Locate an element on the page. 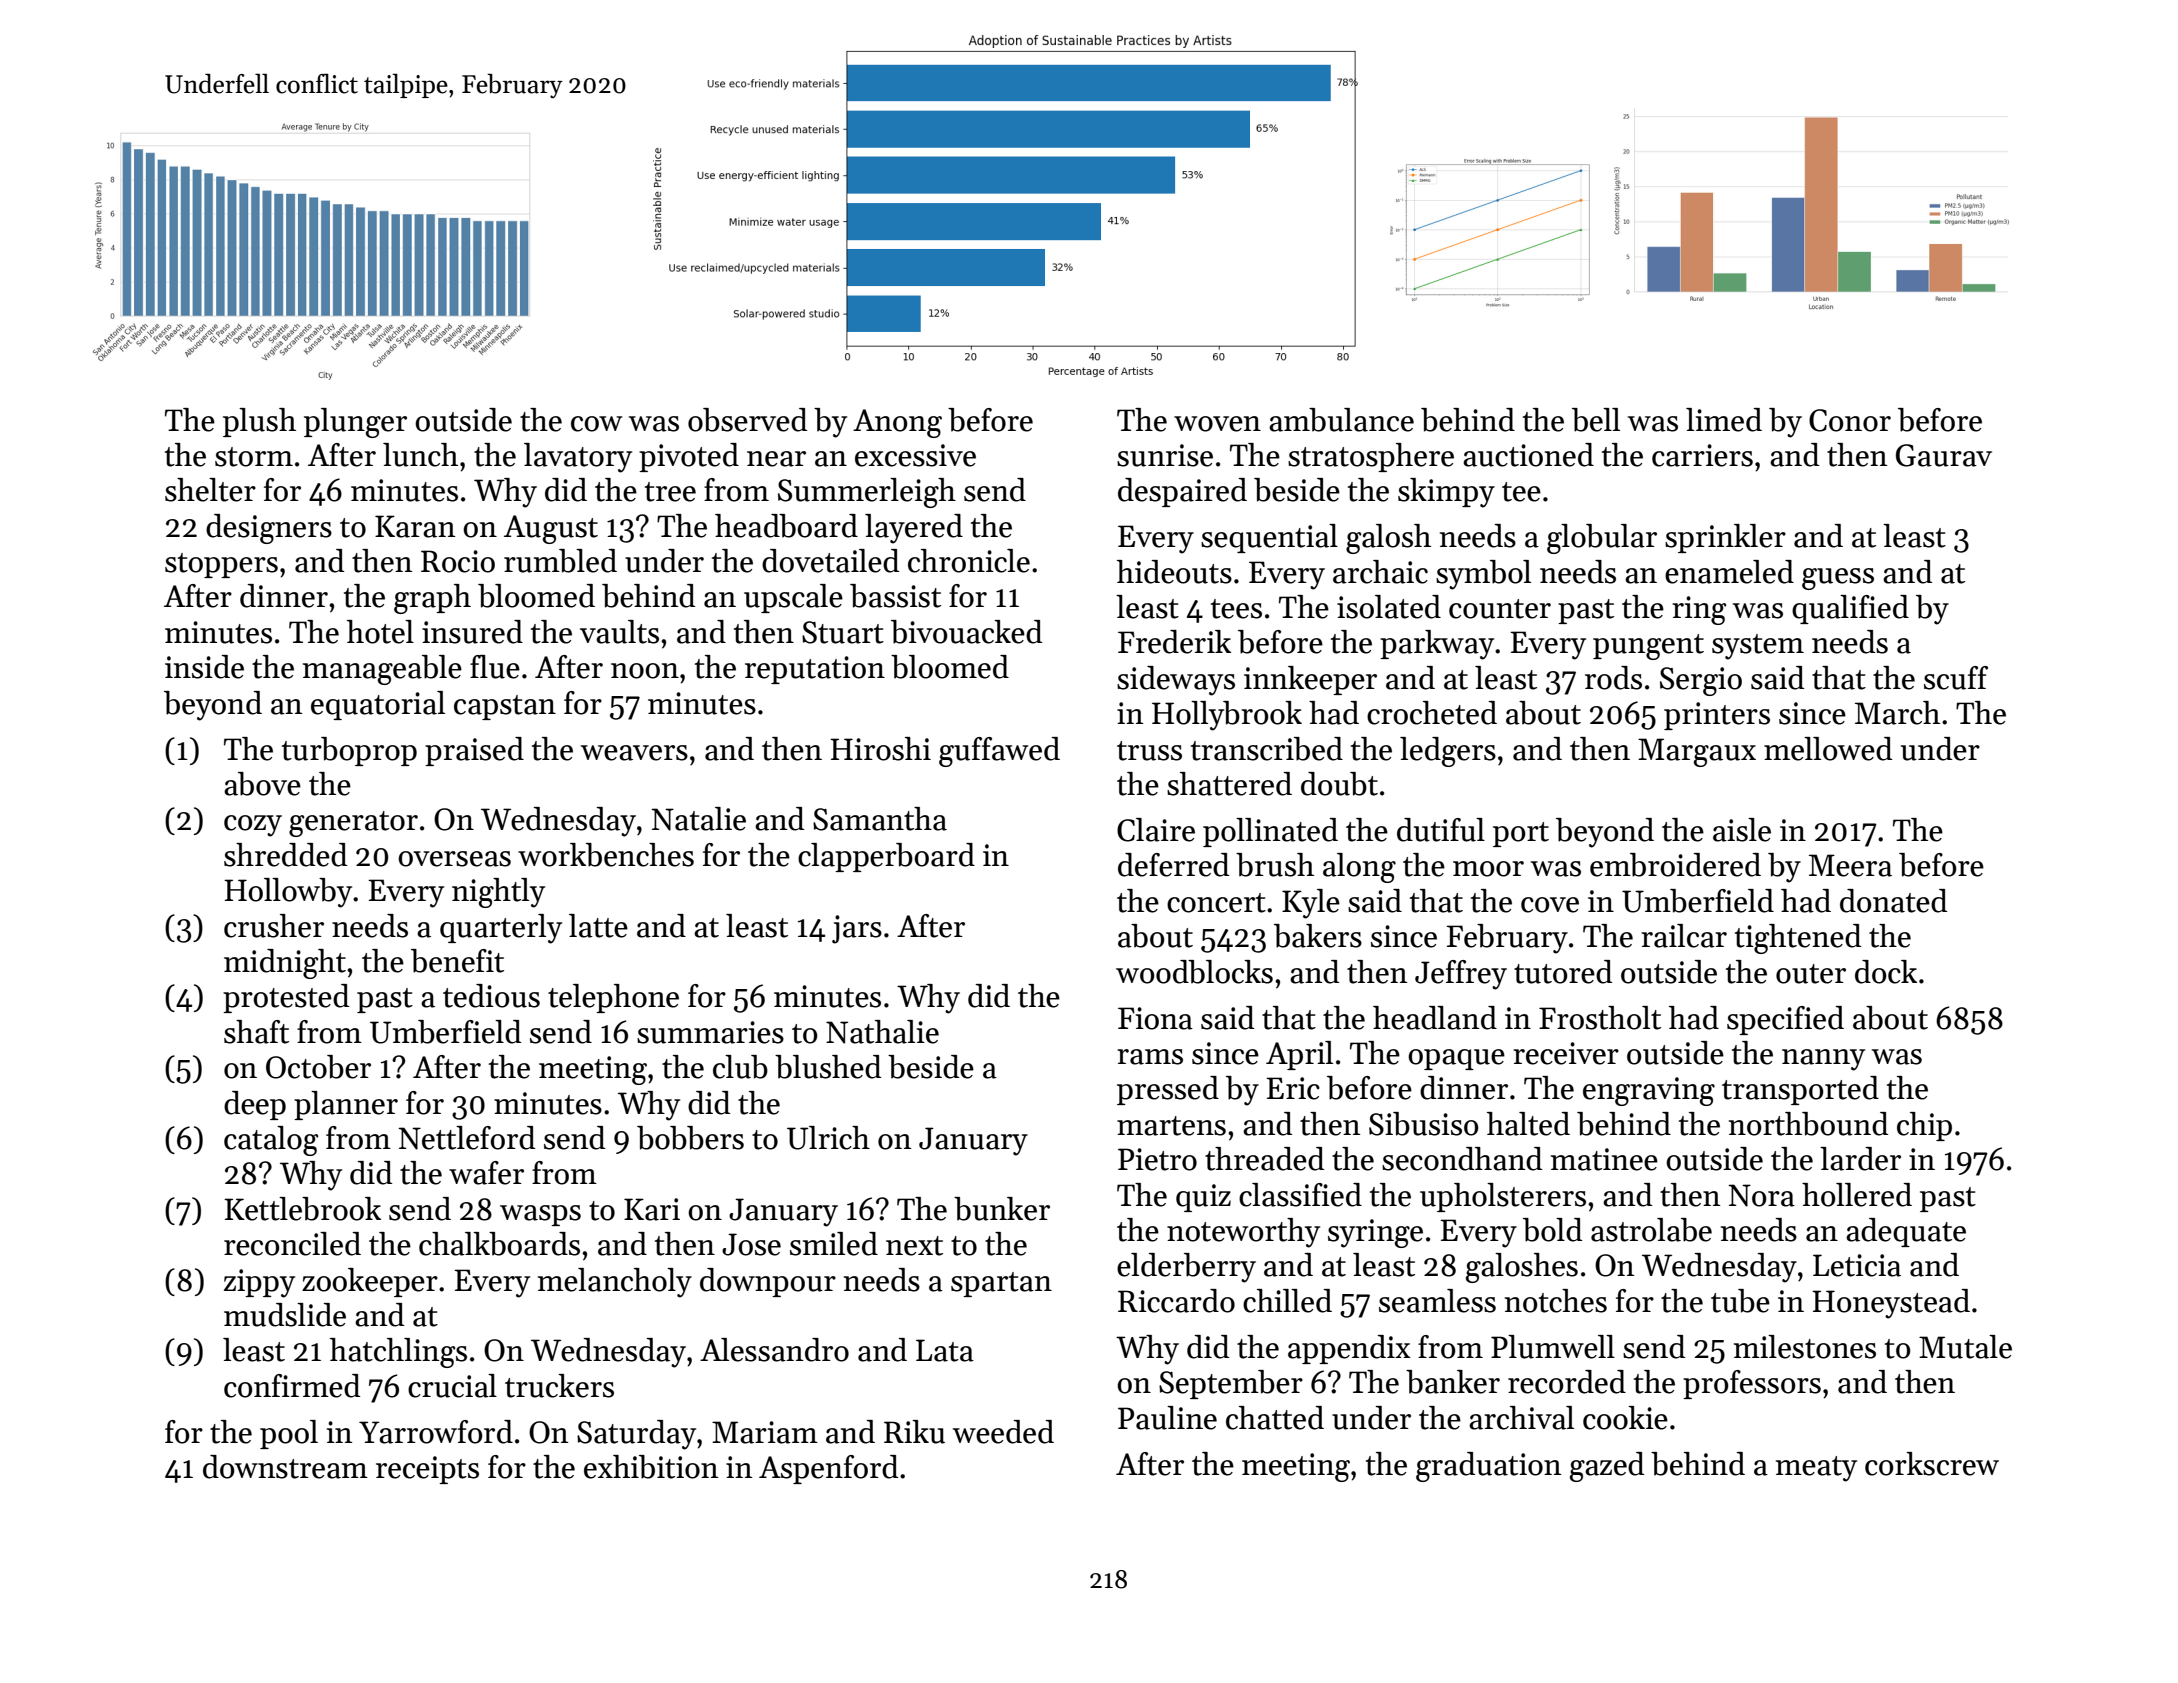 The width and height of the image is (2178, 1683). aisle is located at coordinates (1742, 830).
